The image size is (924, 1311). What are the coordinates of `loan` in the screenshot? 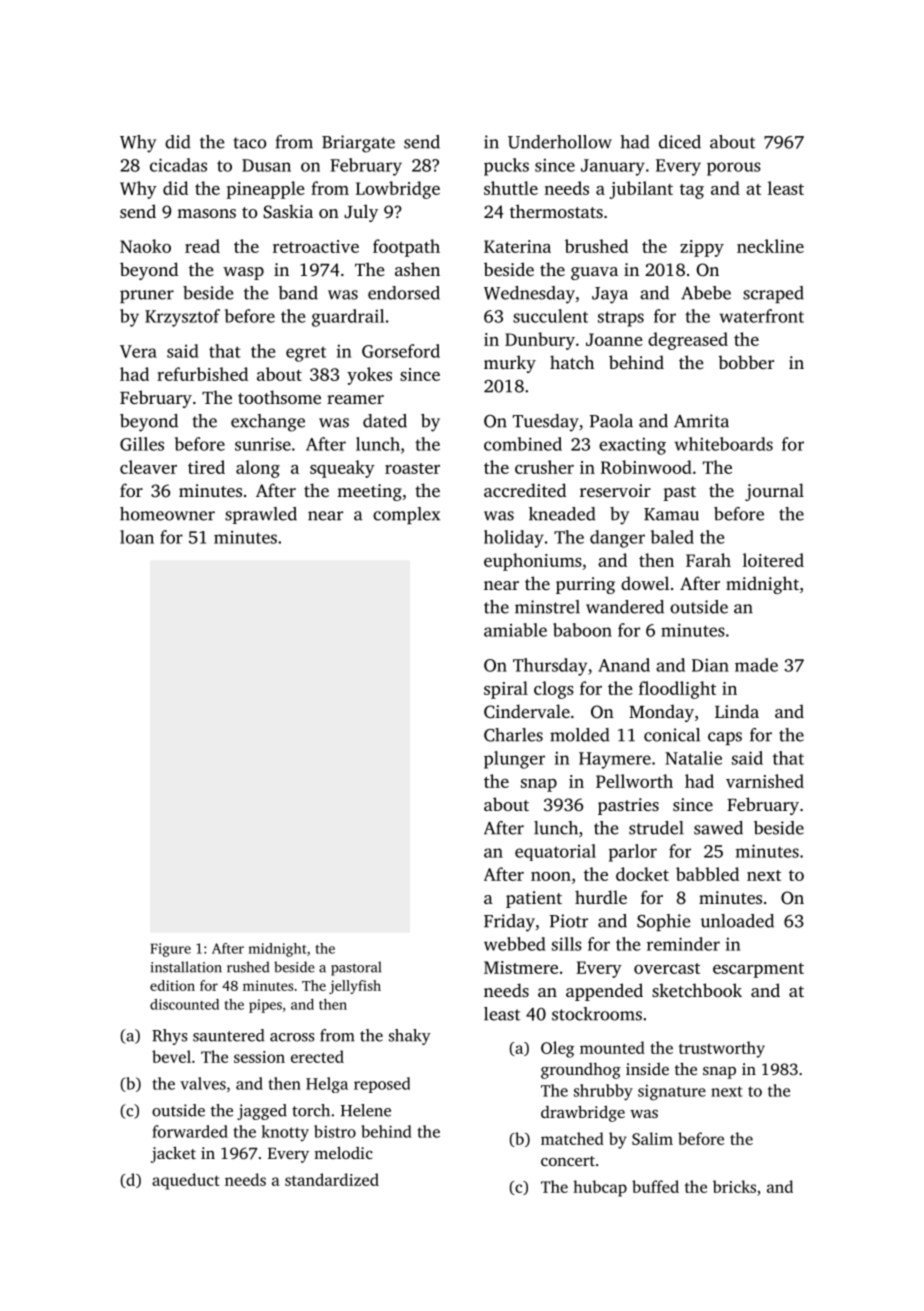 It's located at (137, 537).
